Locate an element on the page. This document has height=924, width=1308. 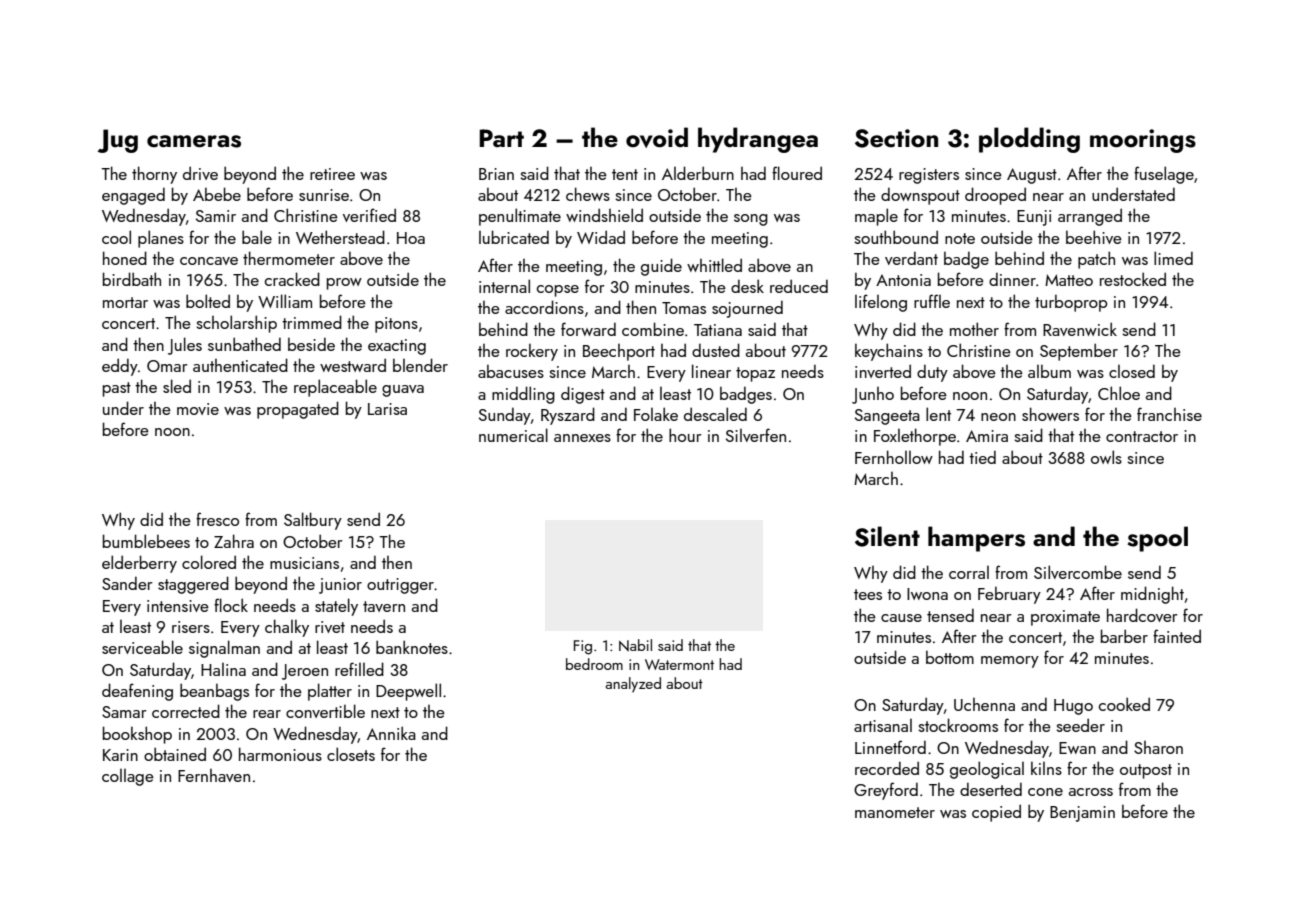
Larisa is located at coordinates (387, 409).
